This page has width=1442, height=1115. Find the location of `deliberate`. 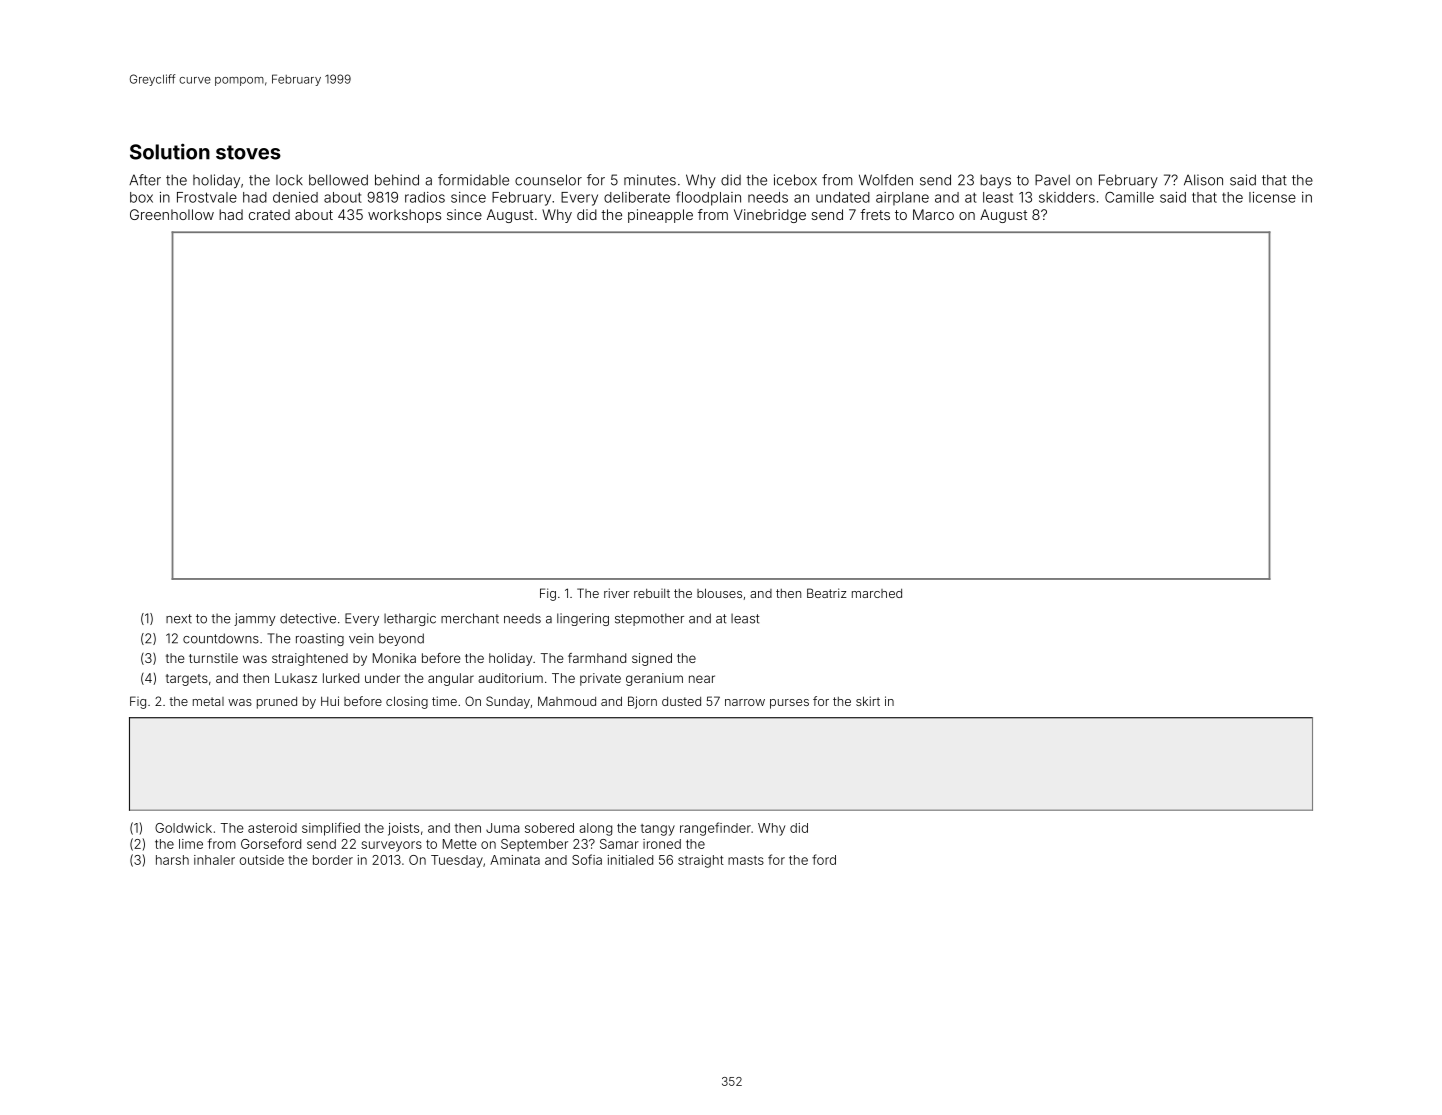

deliberate is located at coordinates (637, 197).
